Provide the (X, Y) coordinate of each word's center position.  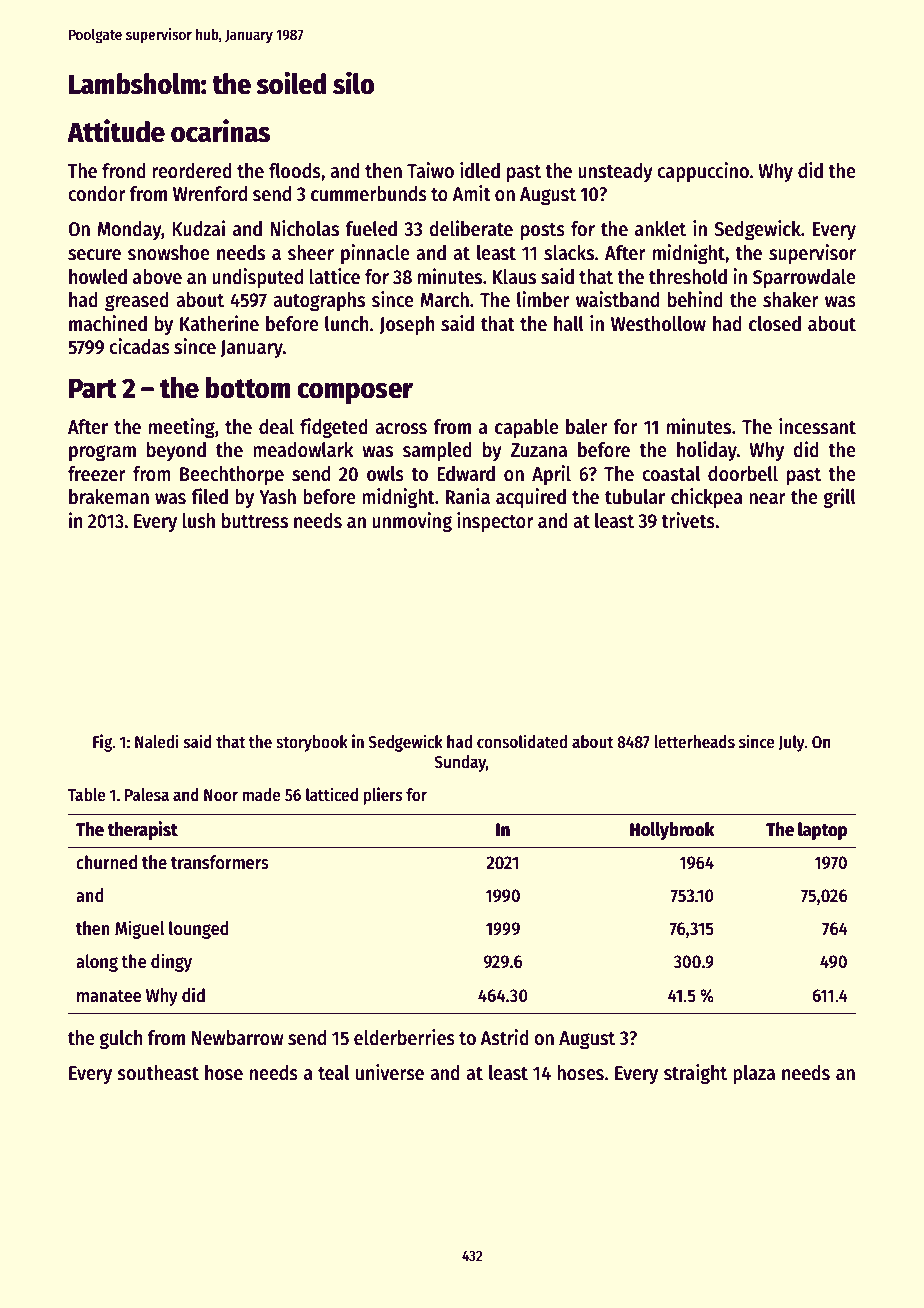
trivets (688, 520)
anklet (660, 229)
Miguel (140, 929)
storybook (312, 743)
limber (543, 299)
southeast (158, 1073)
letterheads (694, 742)
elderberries (404, 1037)
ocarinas (220, 131)
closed (775, 324)
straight (695, 1074)
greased (137, 302)
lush (199, 521)
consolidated (522, 741)
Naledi (157, 741)
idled (480, 170)
